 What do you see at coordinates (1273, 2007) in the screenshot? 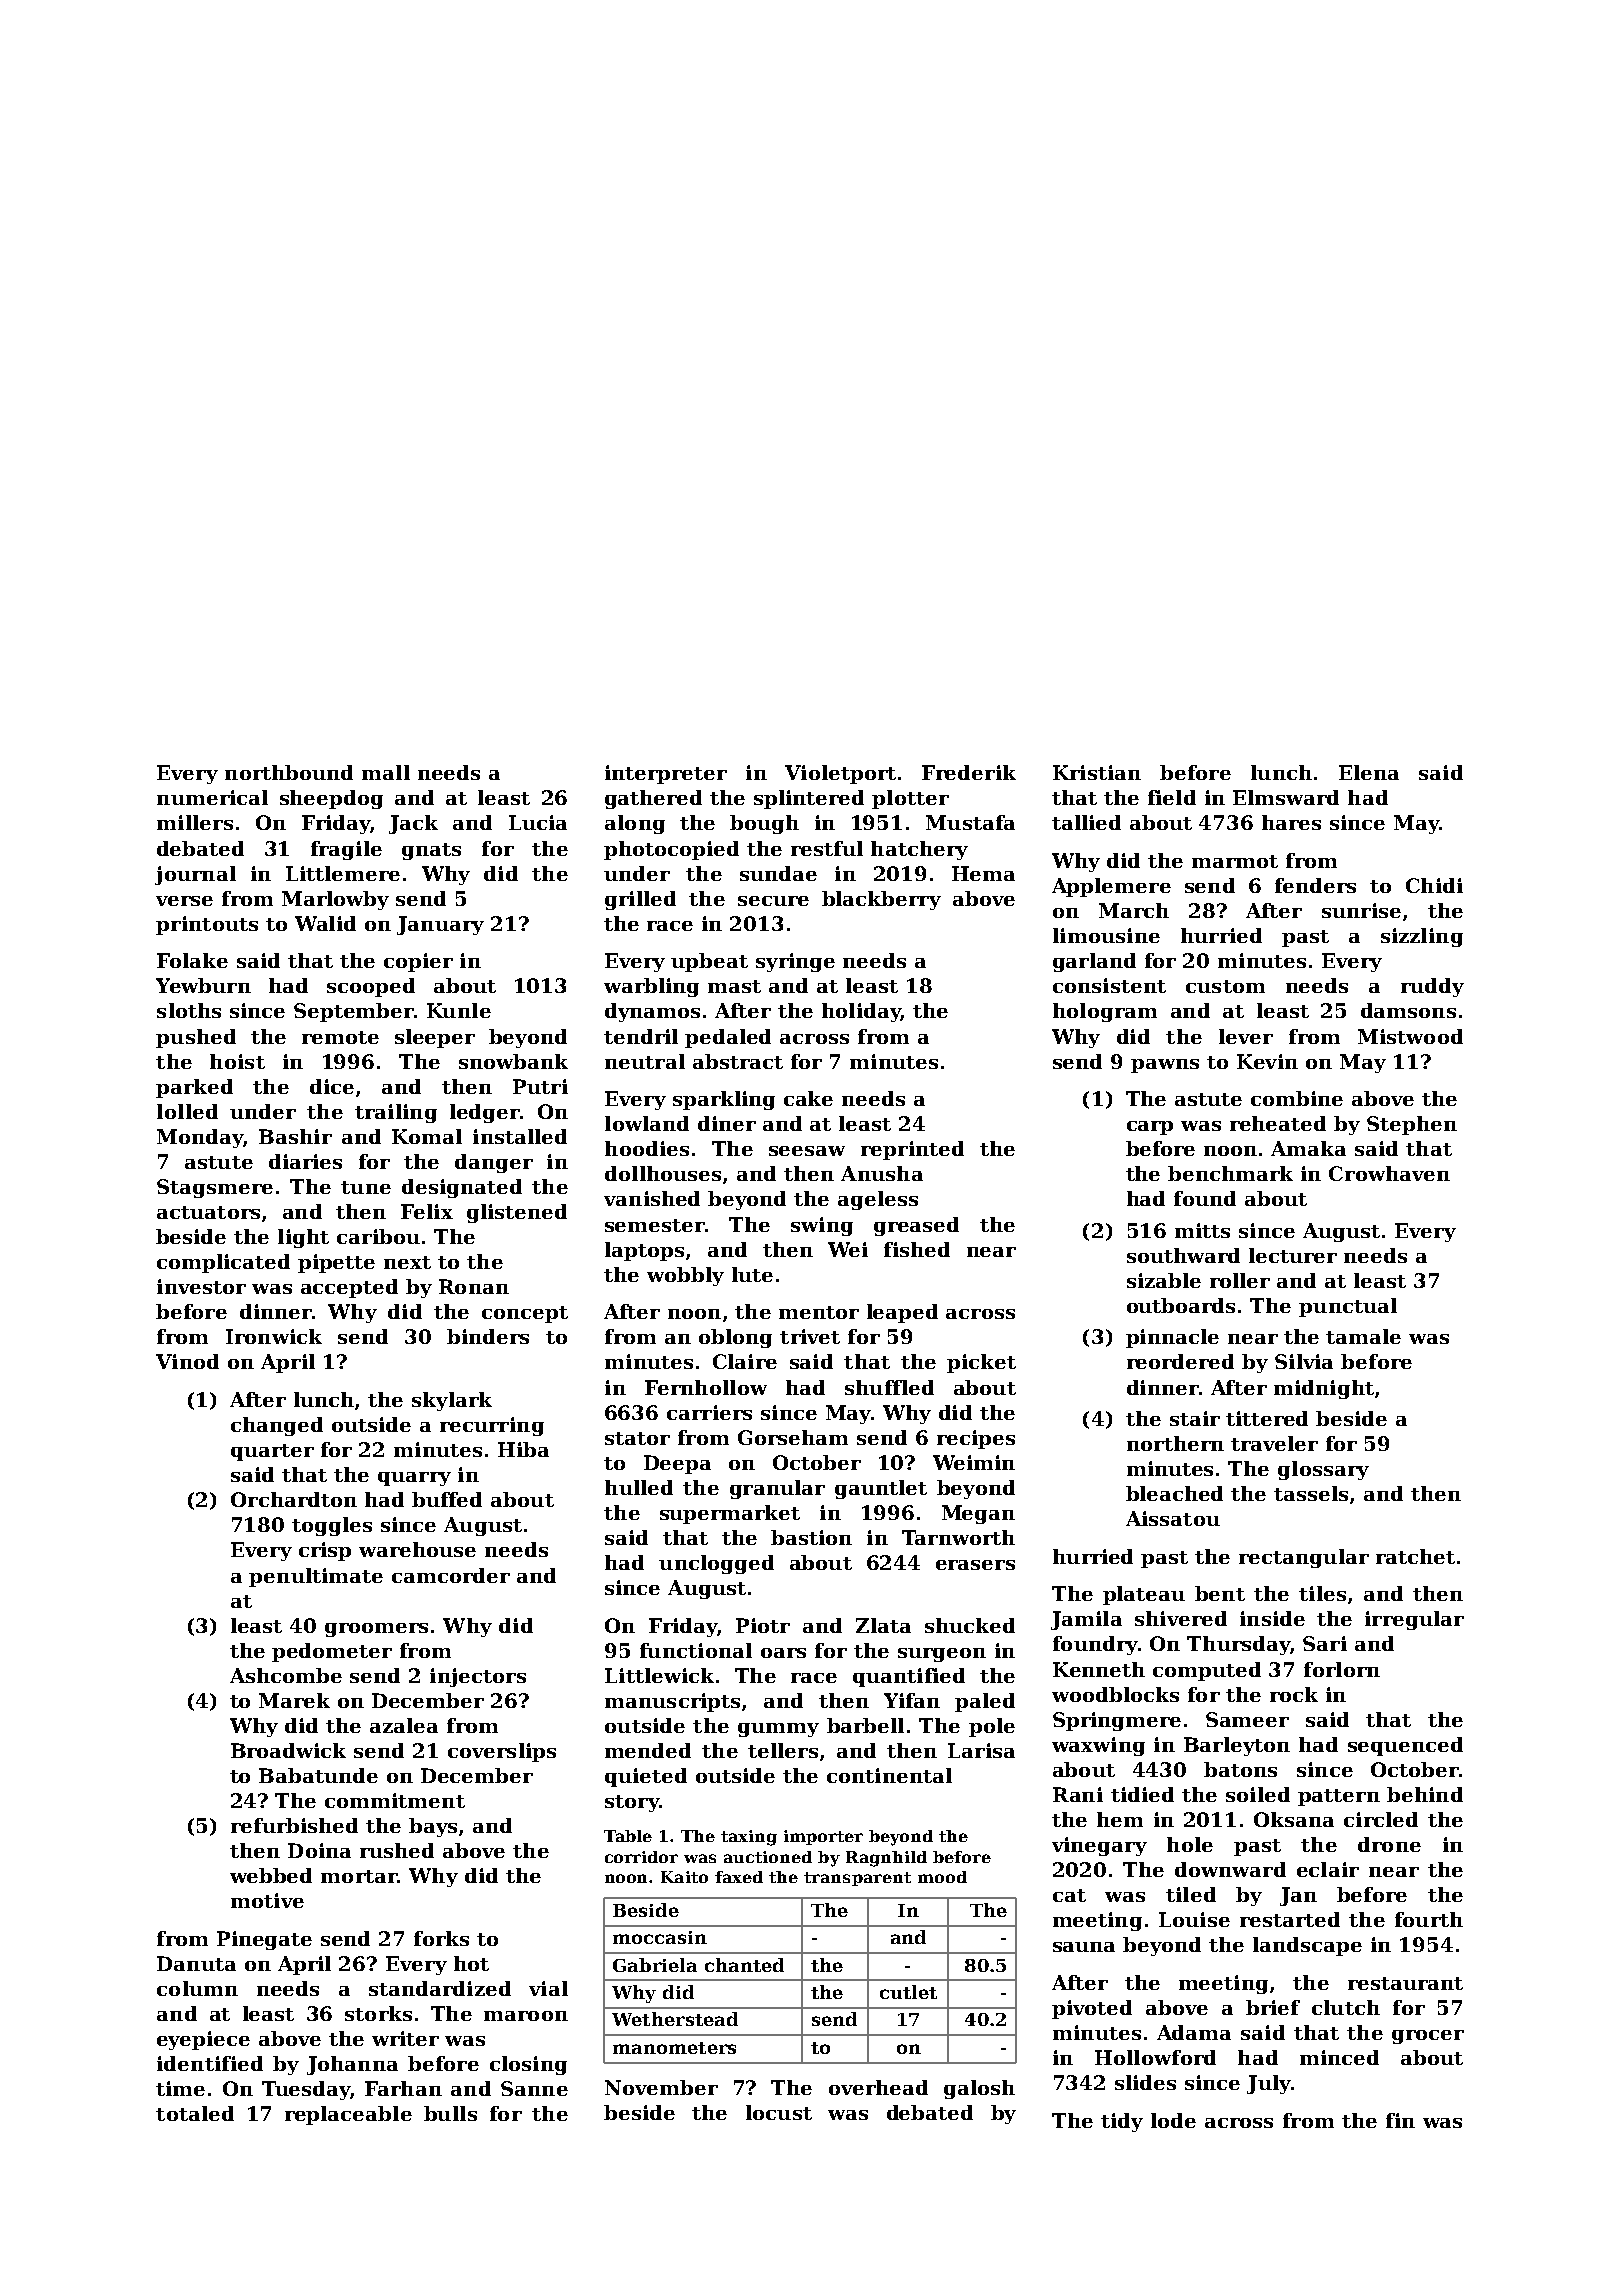
I see `brief` at bounding box center [1273, 2007].
